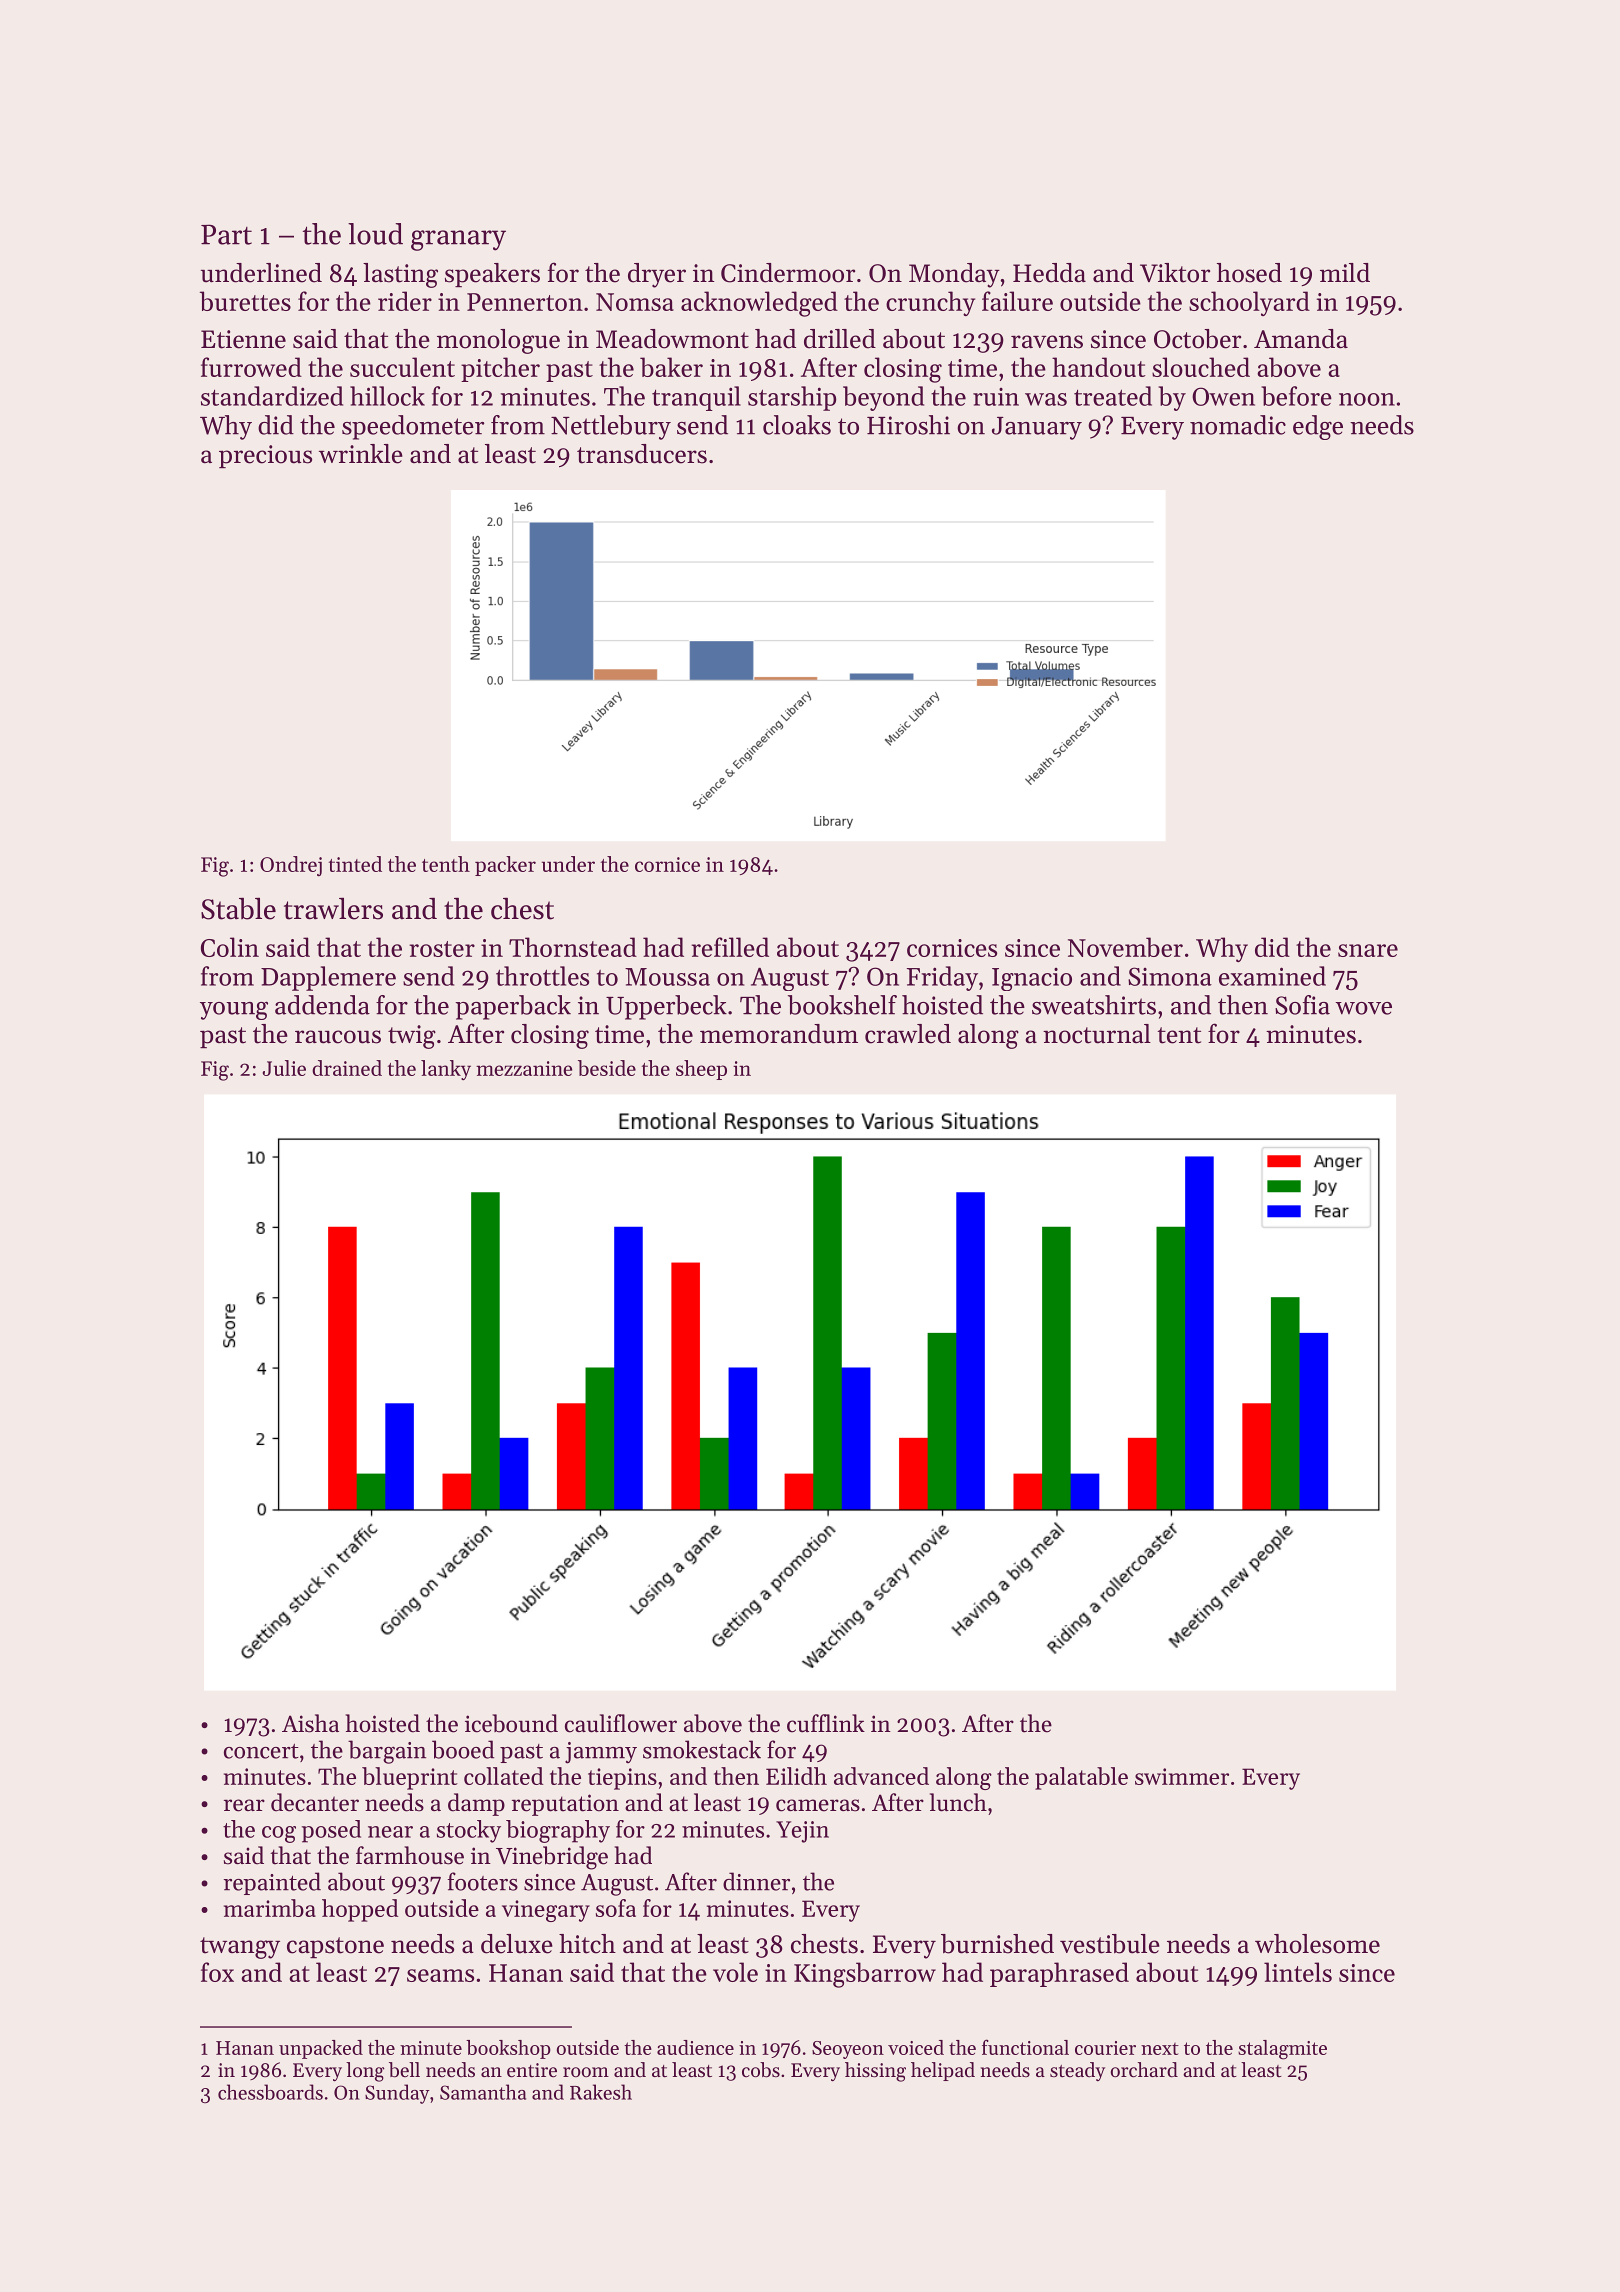 The height and width of the screenshot is (2292, 1620). What do you see at coordinates (1367, 399) in the screenshot?
I see `noon` at bounding box center [1367, 399].
